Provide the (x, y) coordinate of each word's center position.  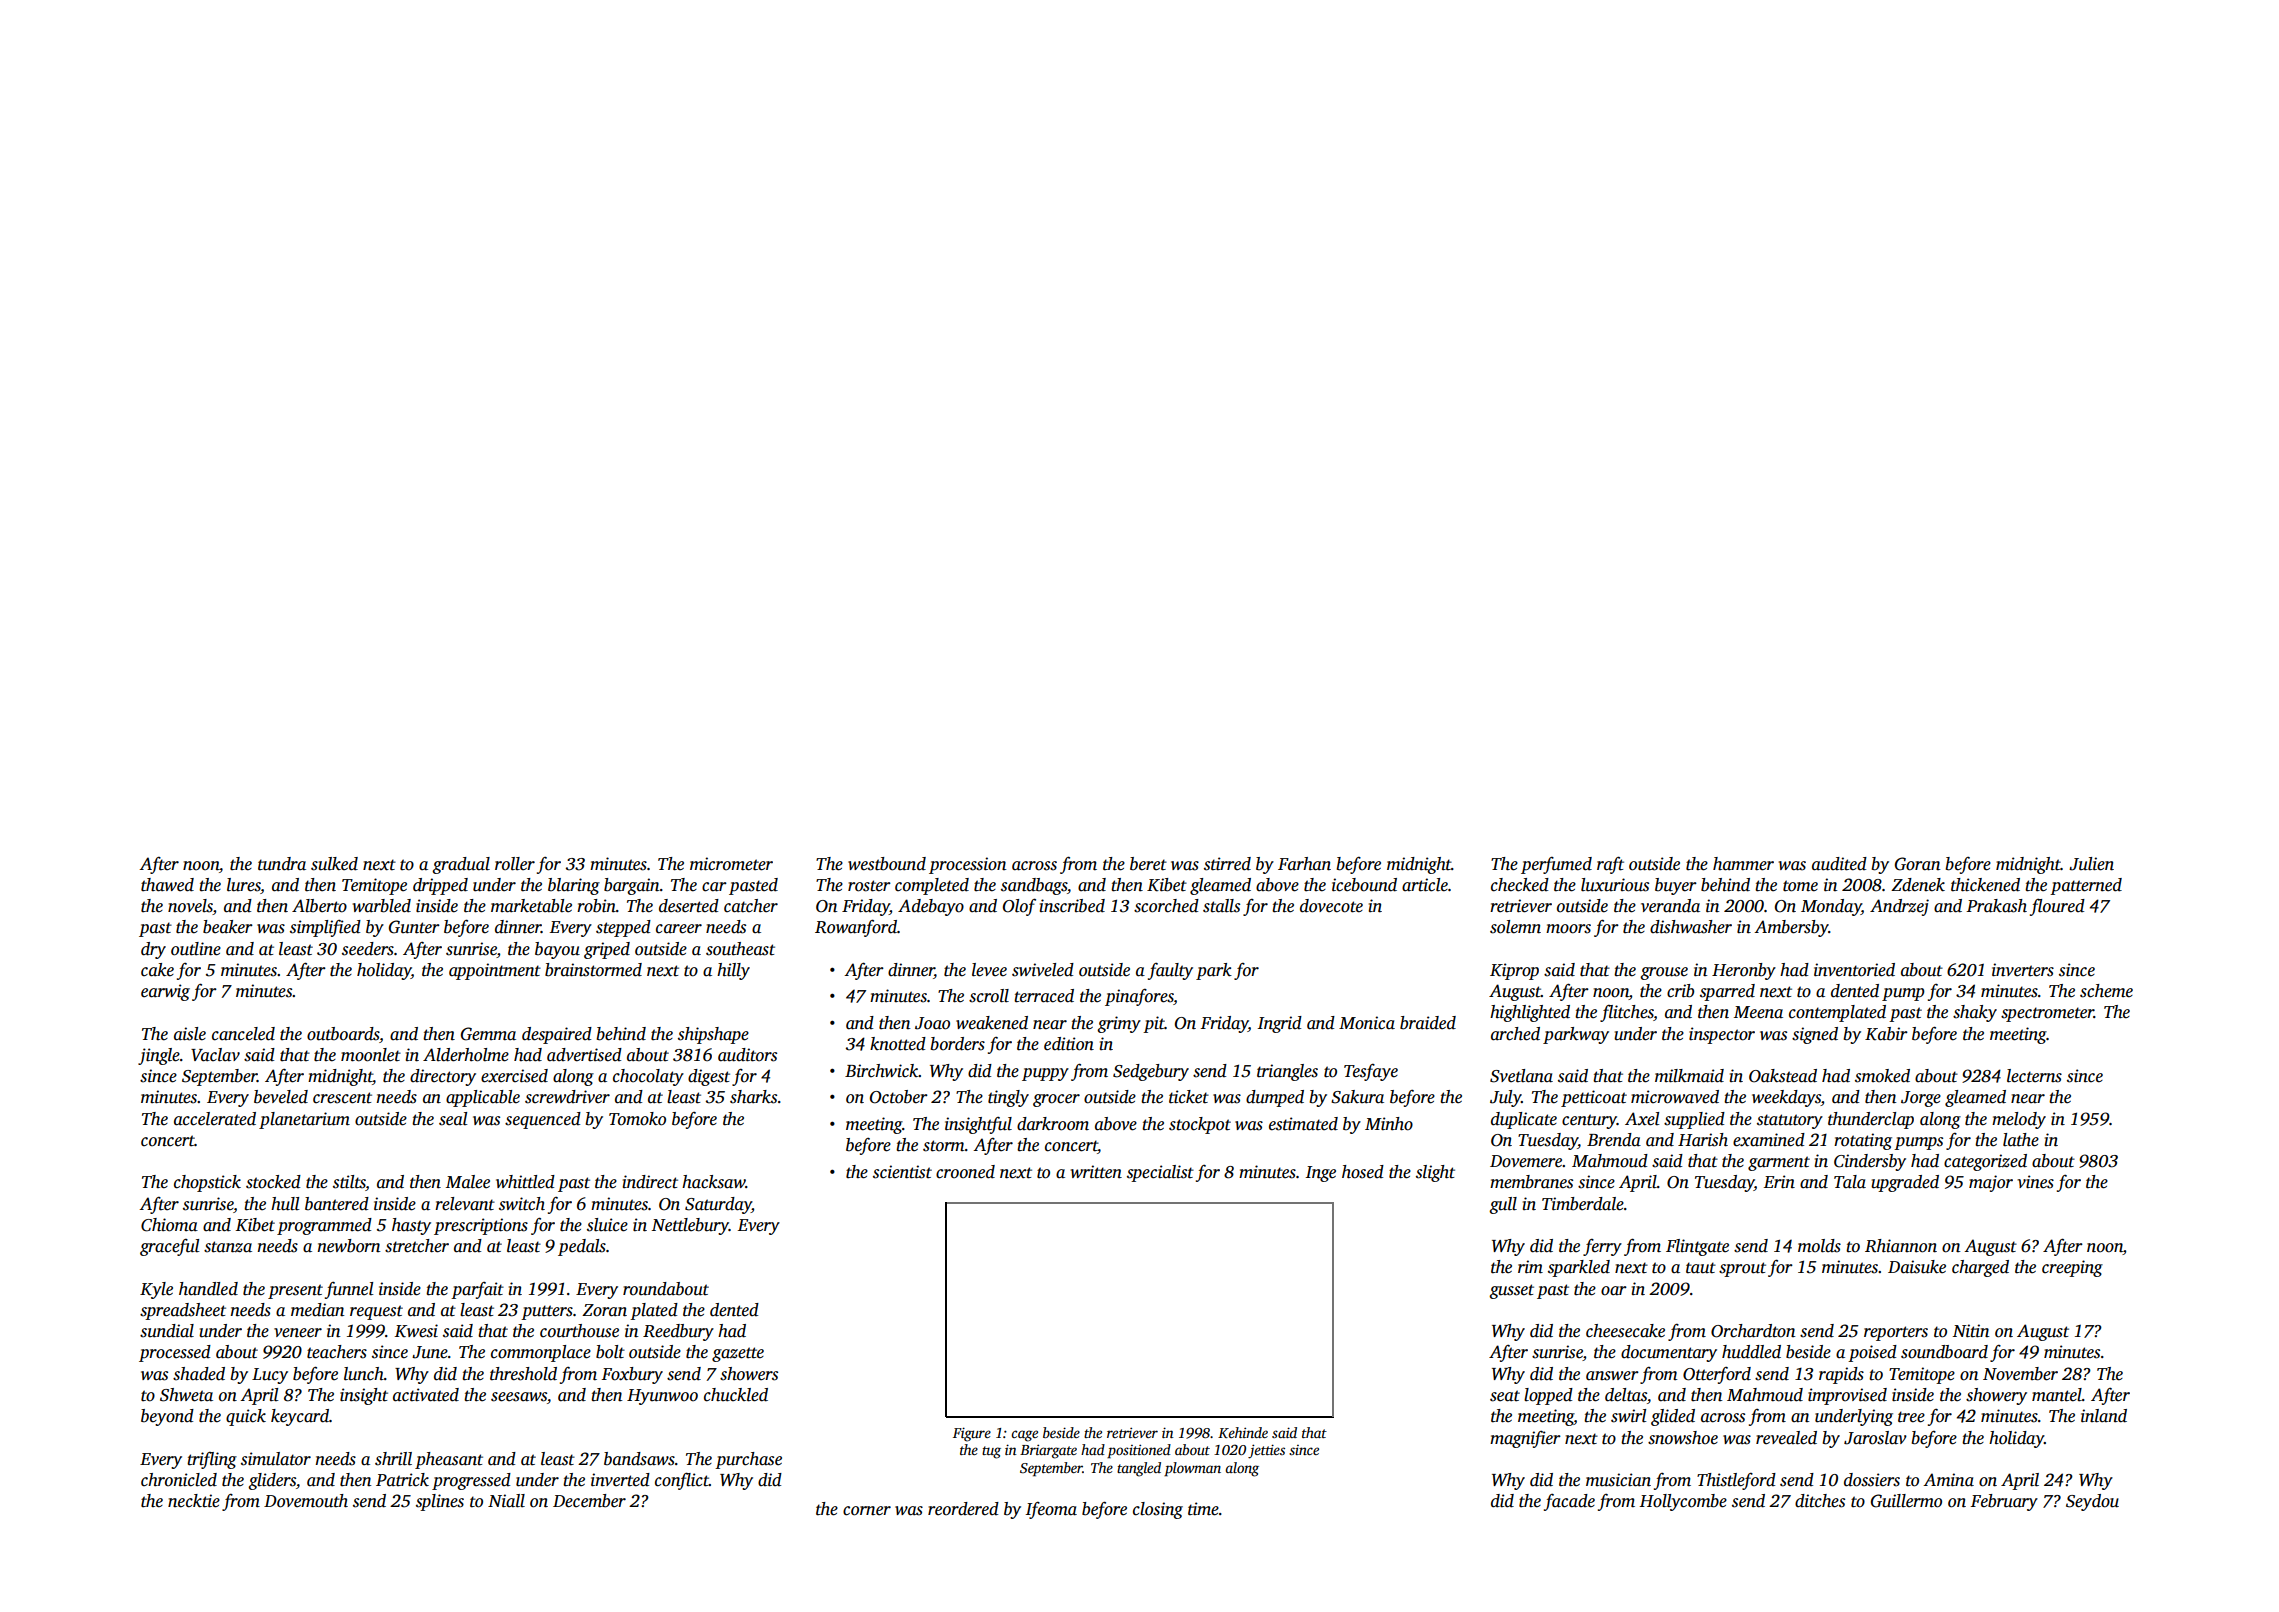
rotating (1863, 1141)
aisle (190, 1034)
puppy (1045, 1074)
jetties (1266, 1451)
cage (1024, 1436)
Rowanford (856, 928)
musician (1618, 1480)
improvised (1847, 1396)
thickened (1985, 885)
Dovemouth (306, 1501)
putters (547, 1312)
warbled (381, 906)
